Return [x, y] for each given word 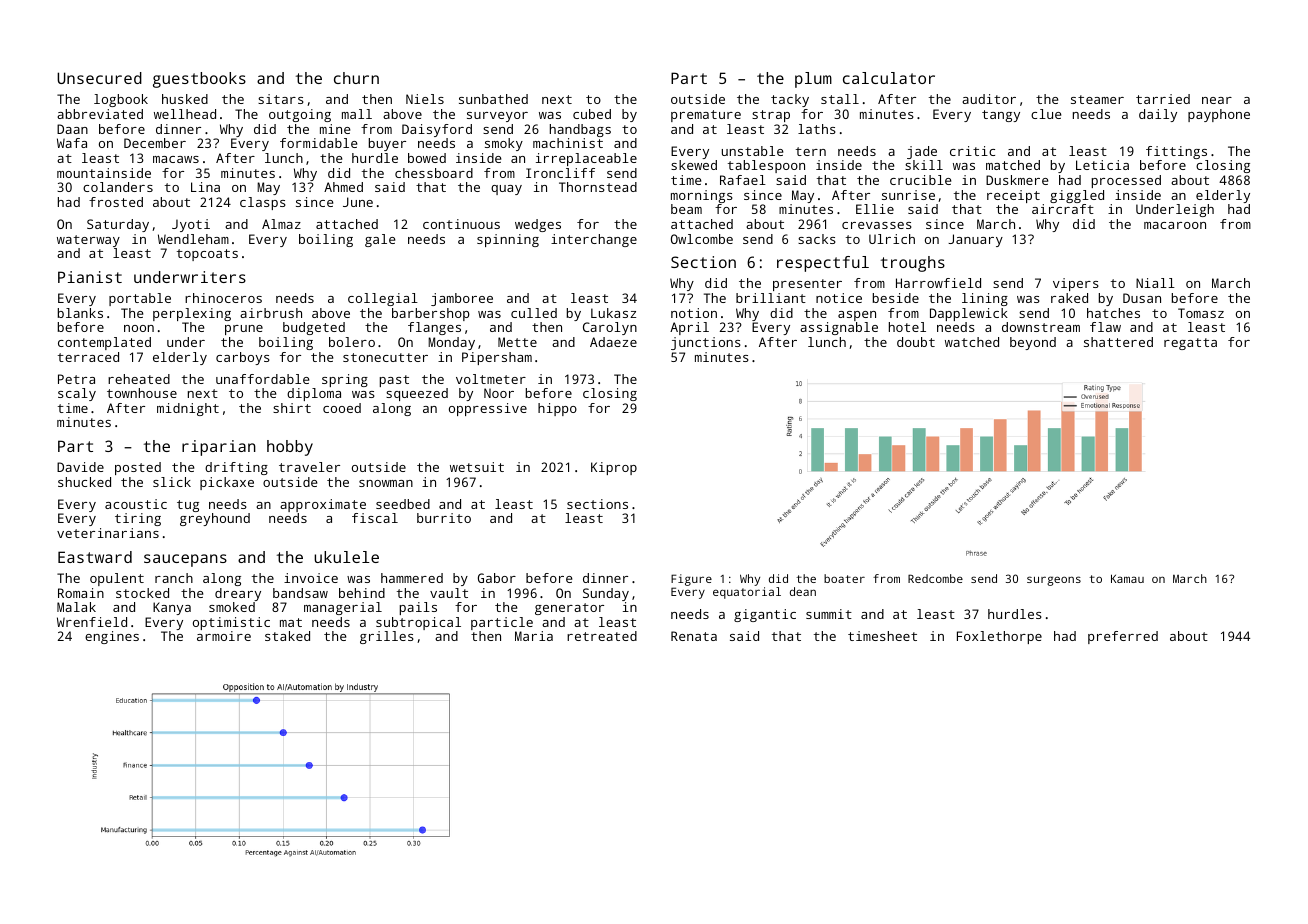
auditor [989, 99]
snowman [386, 483]
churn [356, 78]
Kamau [1127, 578]
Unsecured [99, 78]
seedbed [403, 504]
